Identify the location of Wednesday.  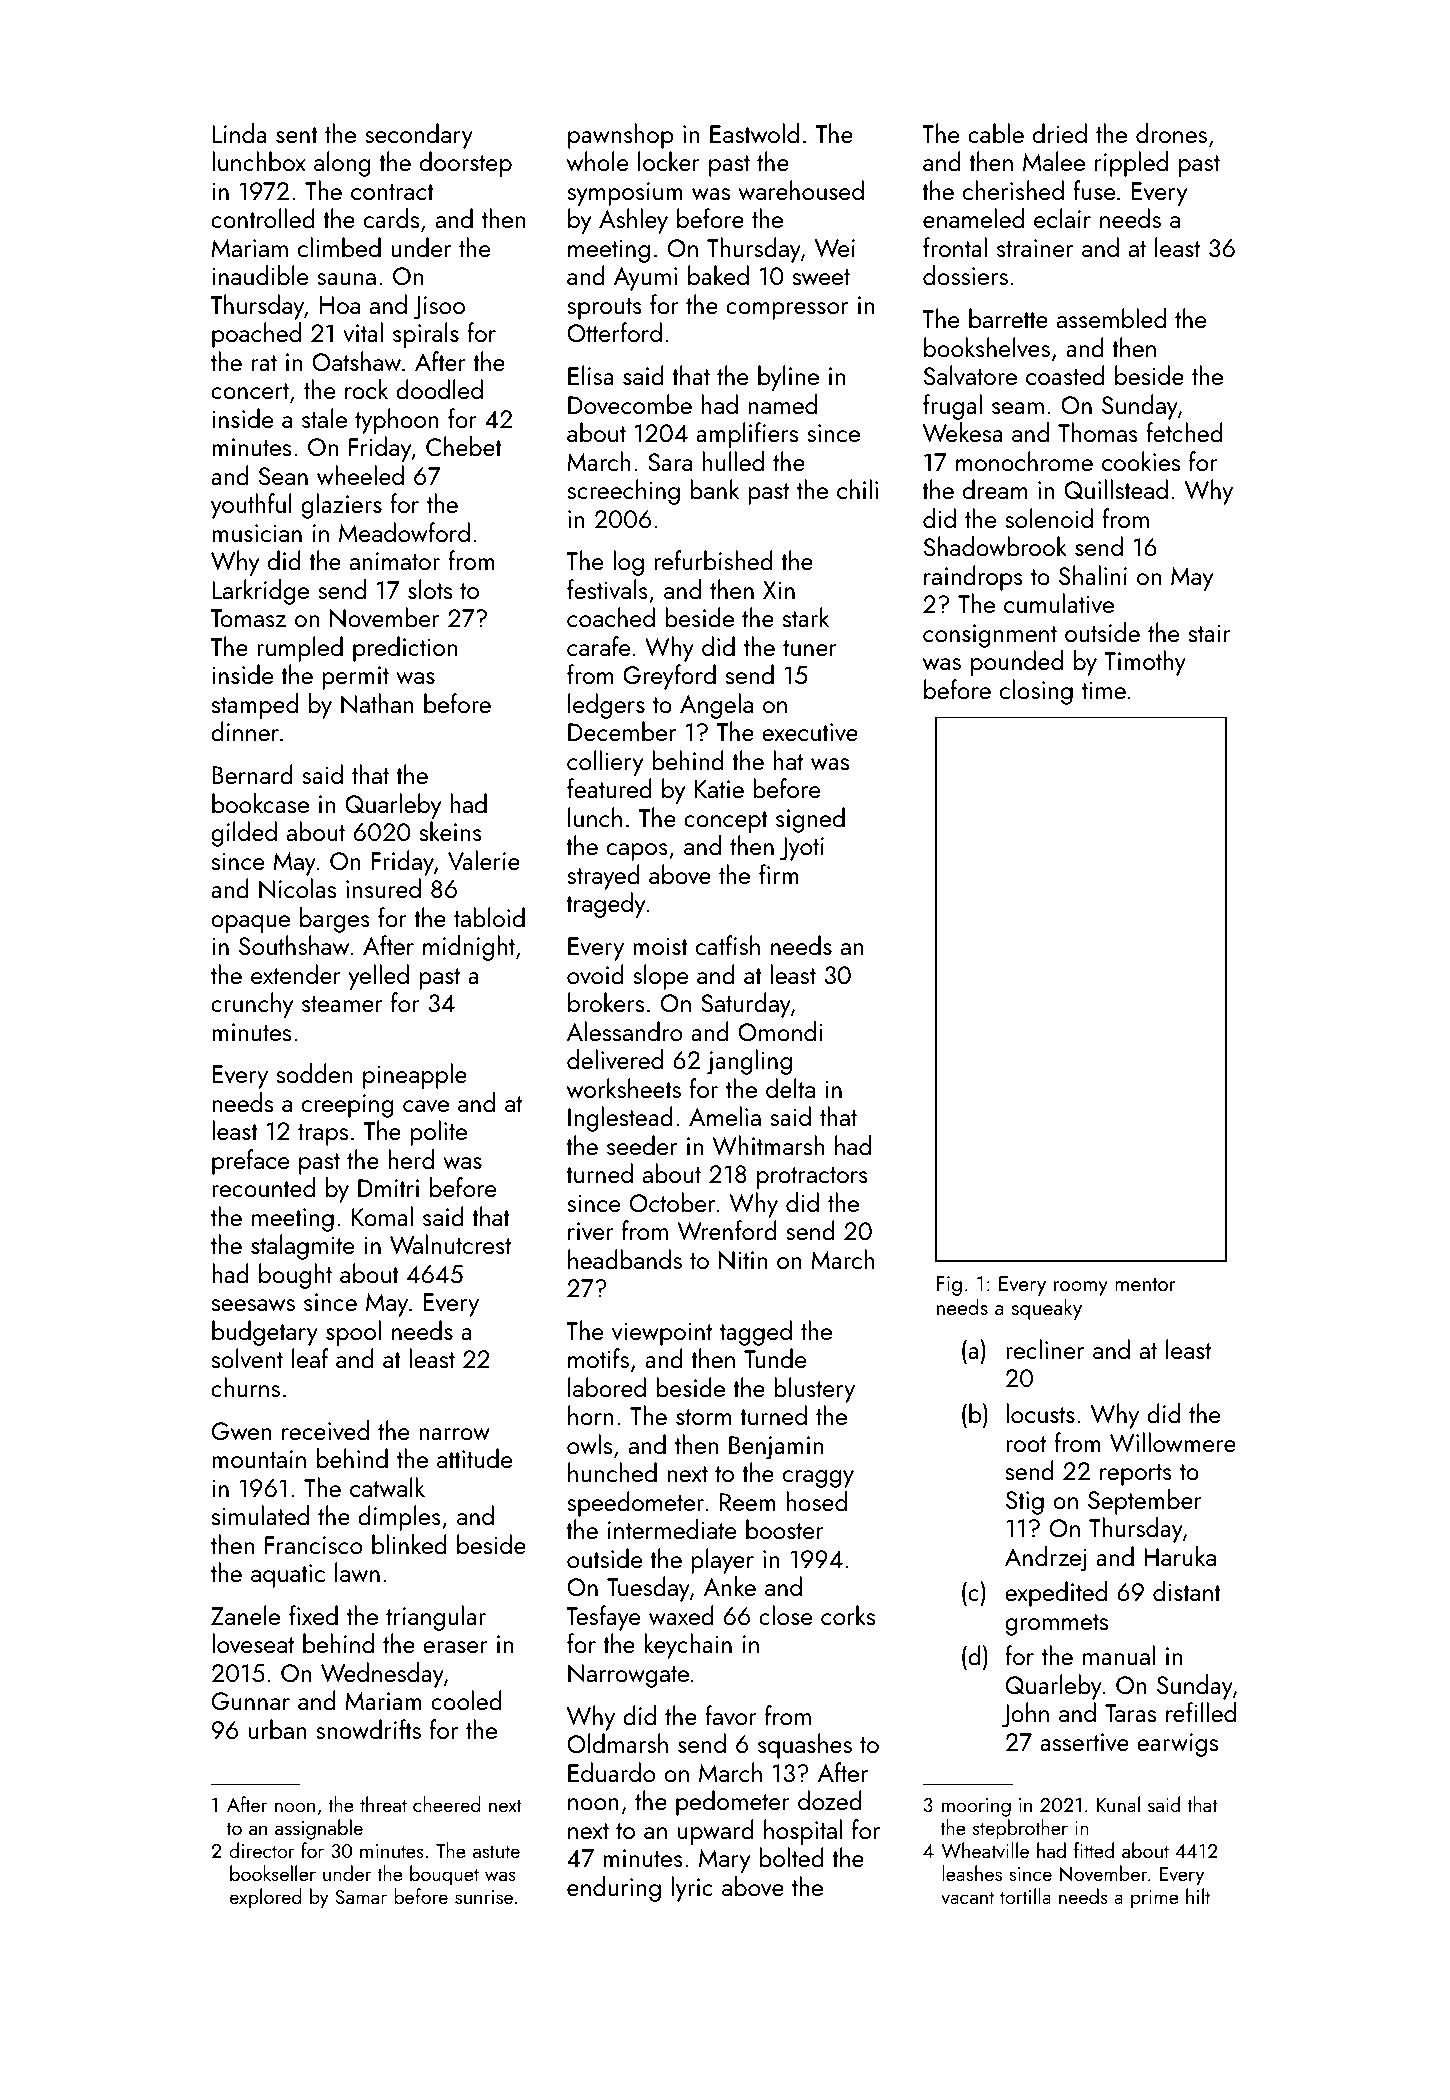
(382, 1675).
